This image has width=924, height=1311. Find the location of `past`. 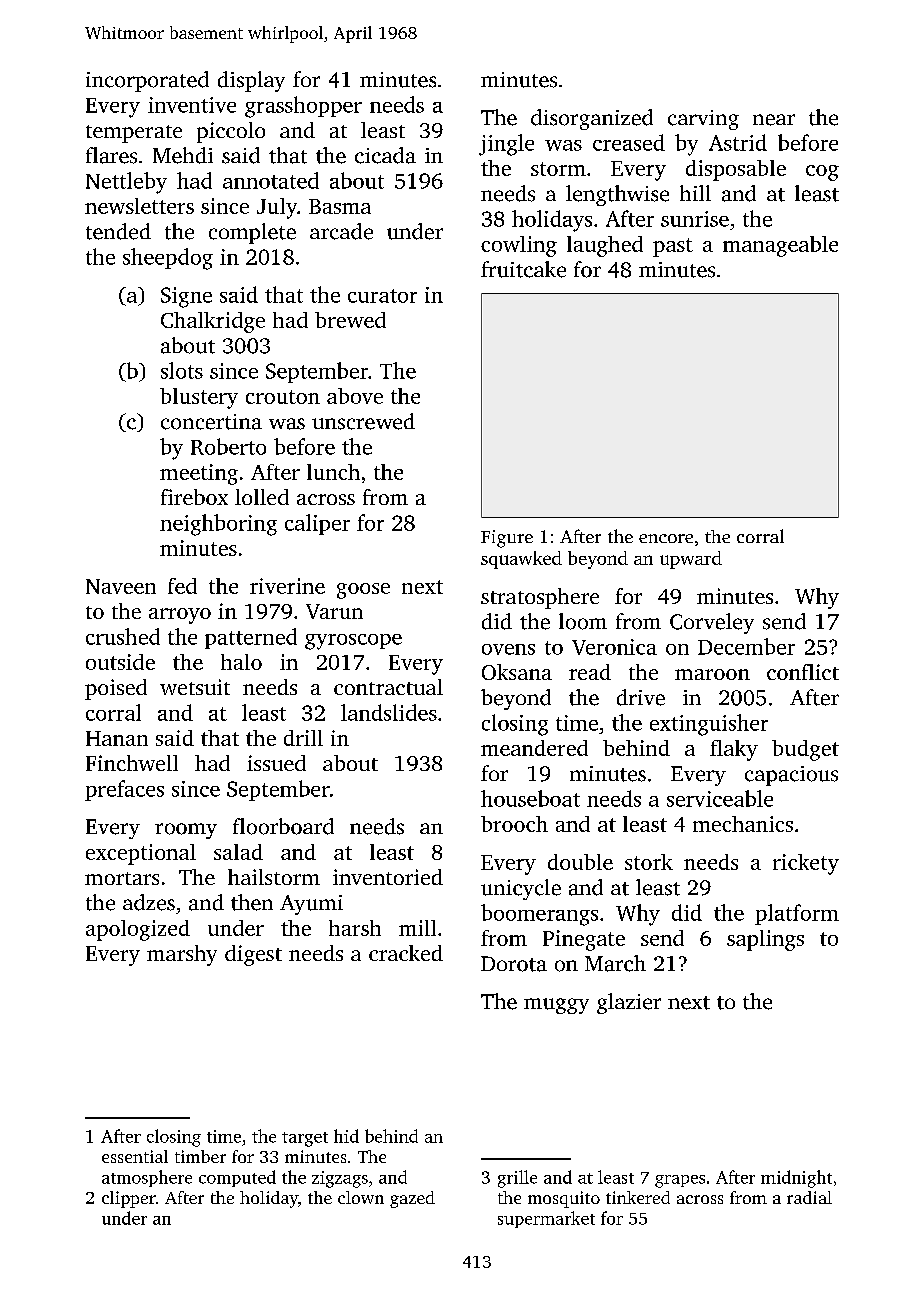

past is located at coordinates (673, 247).
